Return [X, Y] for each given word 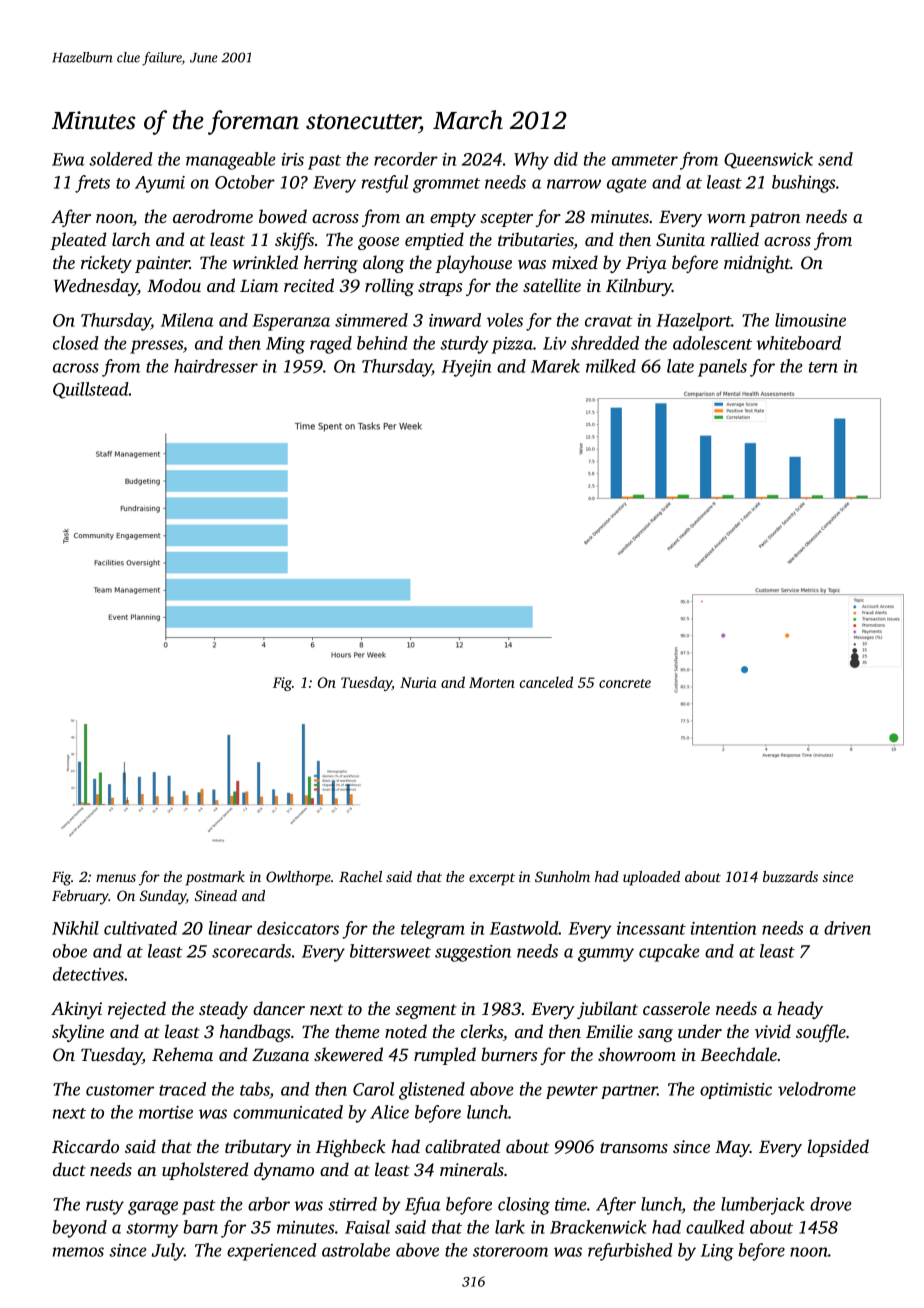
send [835, 159]
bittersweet [390, 951]
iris [292, 159]
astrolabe [356, 1250]
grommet [446, 185]
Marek [555, 366]
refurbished [630, 1252]
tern [823, 367]
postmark [215, 878]
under [700, 1031]
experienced [272, 1252]
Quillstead [91, 390]
